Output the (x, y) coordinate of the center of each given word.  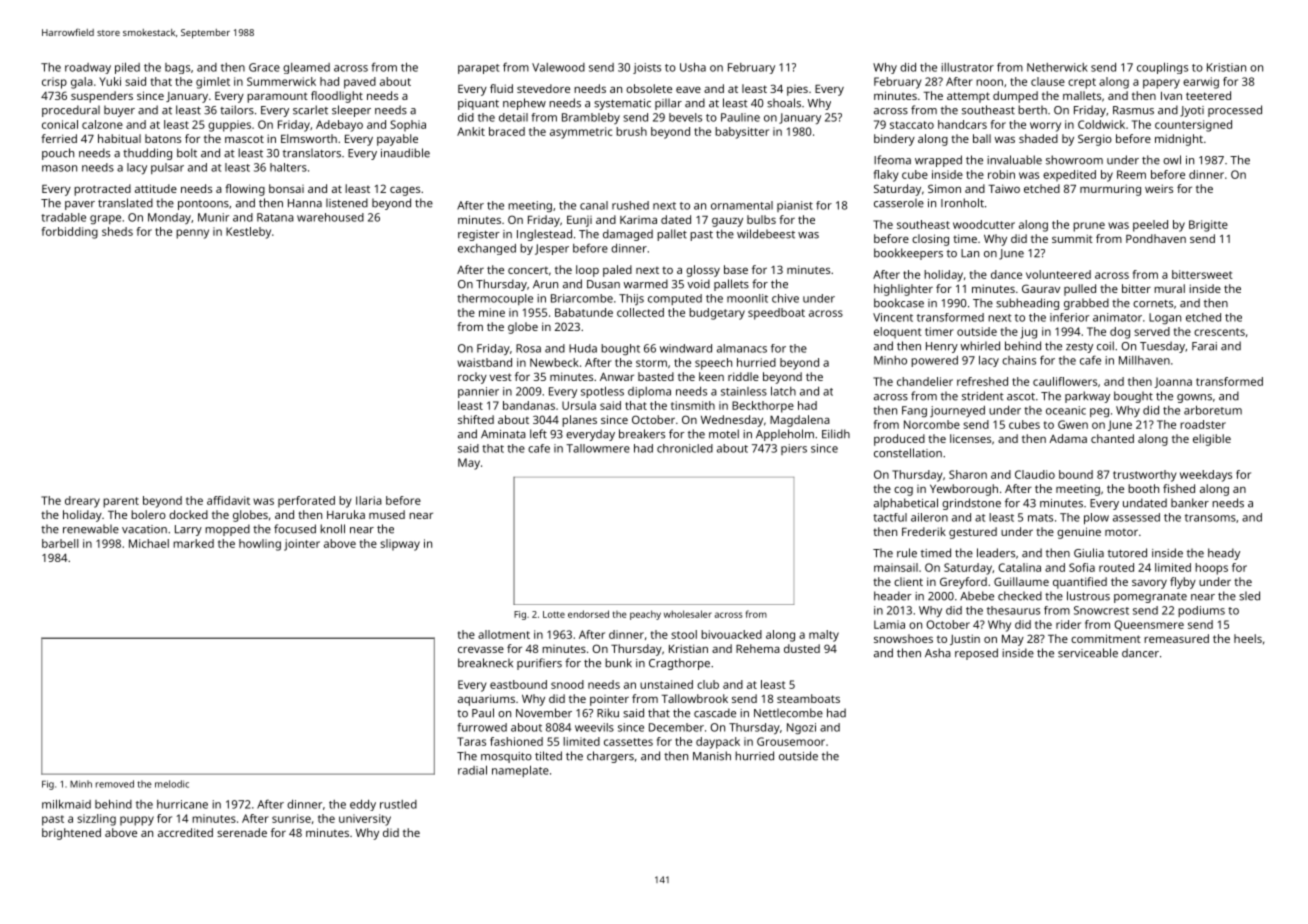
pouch (58, 154)
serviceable (1088, 653)
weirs (1159, 188)
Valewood (558, 67)
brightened (71, 834)
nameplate (520, 771)
